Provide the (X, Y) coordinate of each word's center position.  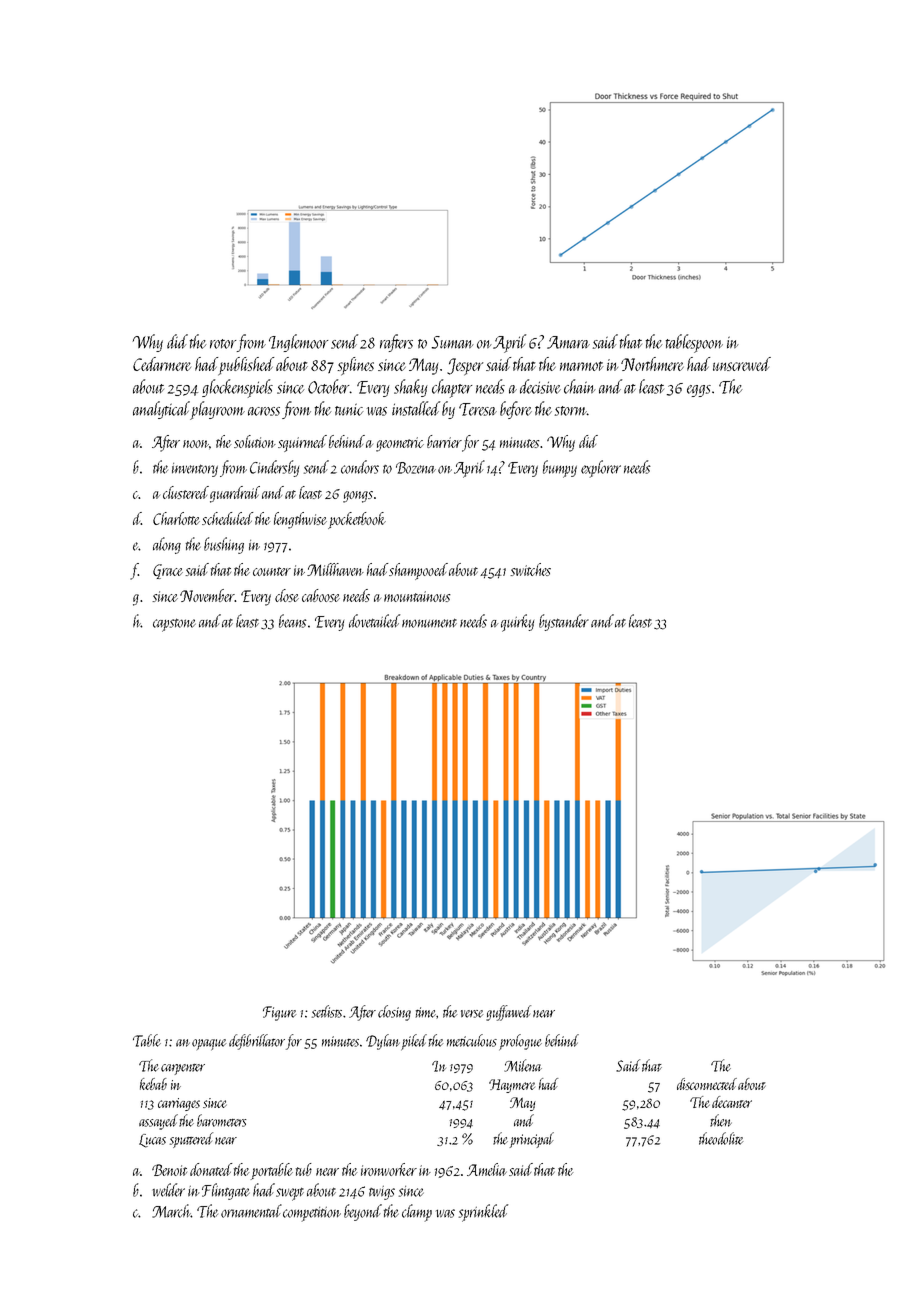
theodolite (721, 1138)
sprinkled (483, 1213)
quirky (517, 623)
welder (169, 1190)
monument (429, 623)
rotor (223, 344)
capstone (174, 625)
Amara (568, 342)
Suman (453, 342)
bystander (564, 622)
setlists (327, 1011)
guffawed (508, 1013)
